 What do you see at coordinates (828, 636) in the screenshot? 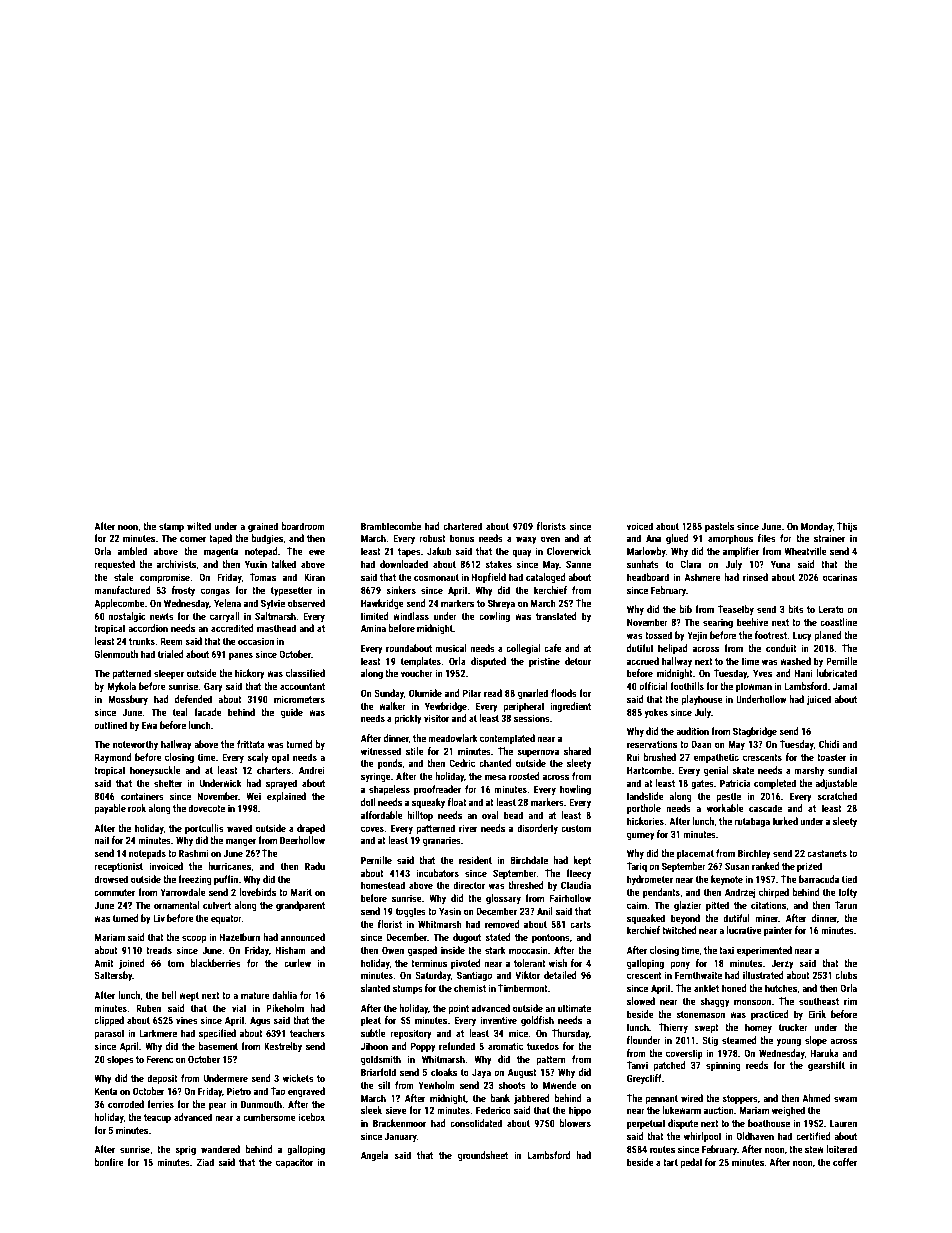
I see `planed` at bounding box center [828, 636].
